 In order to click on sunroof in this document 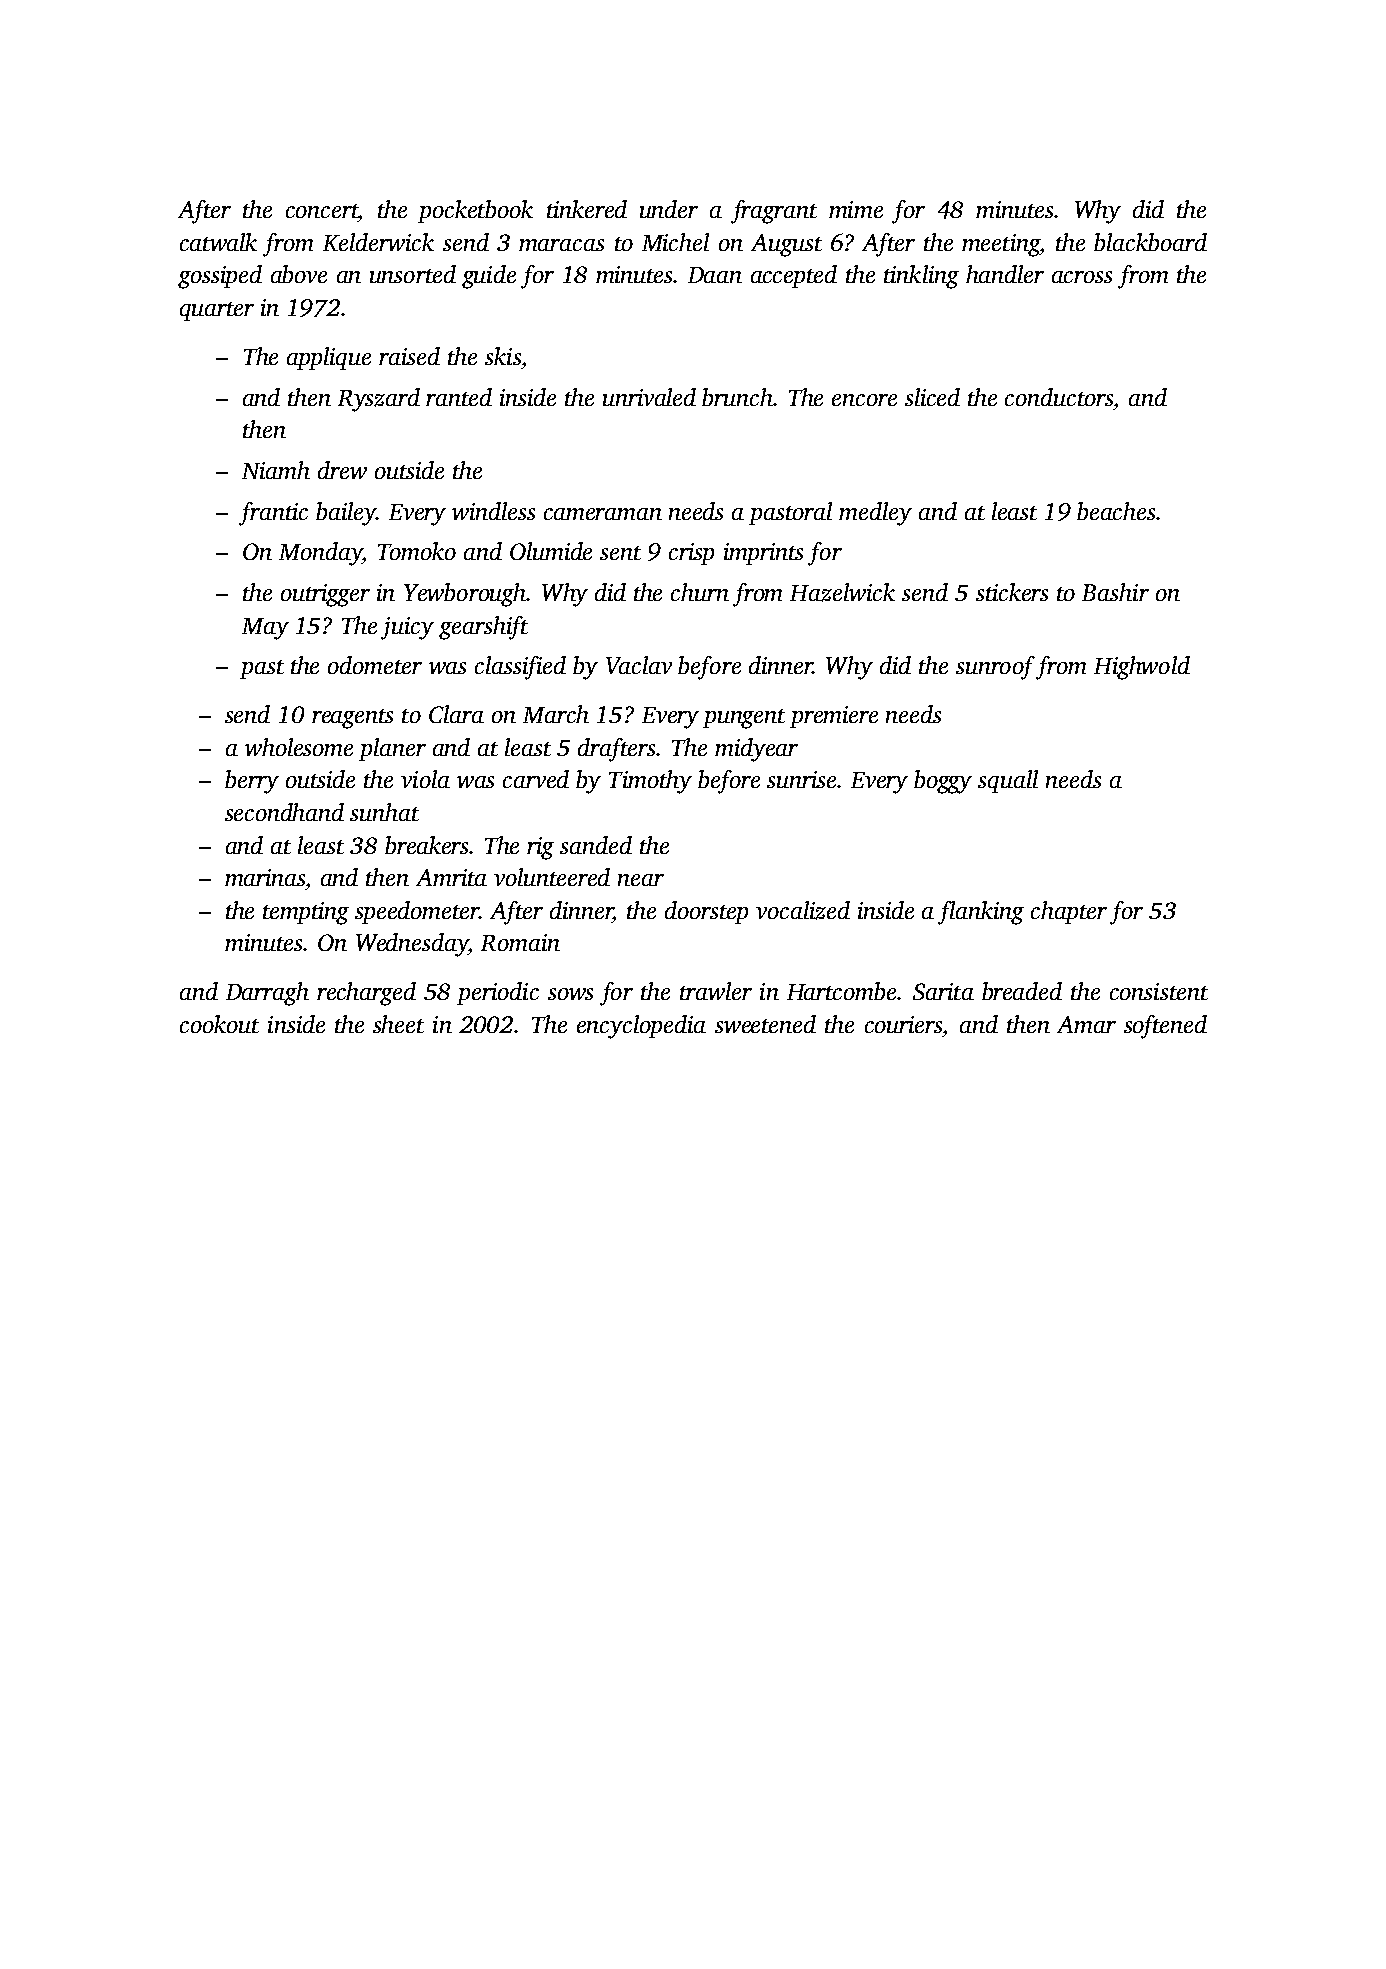, I will do `click(995, 668)`.
